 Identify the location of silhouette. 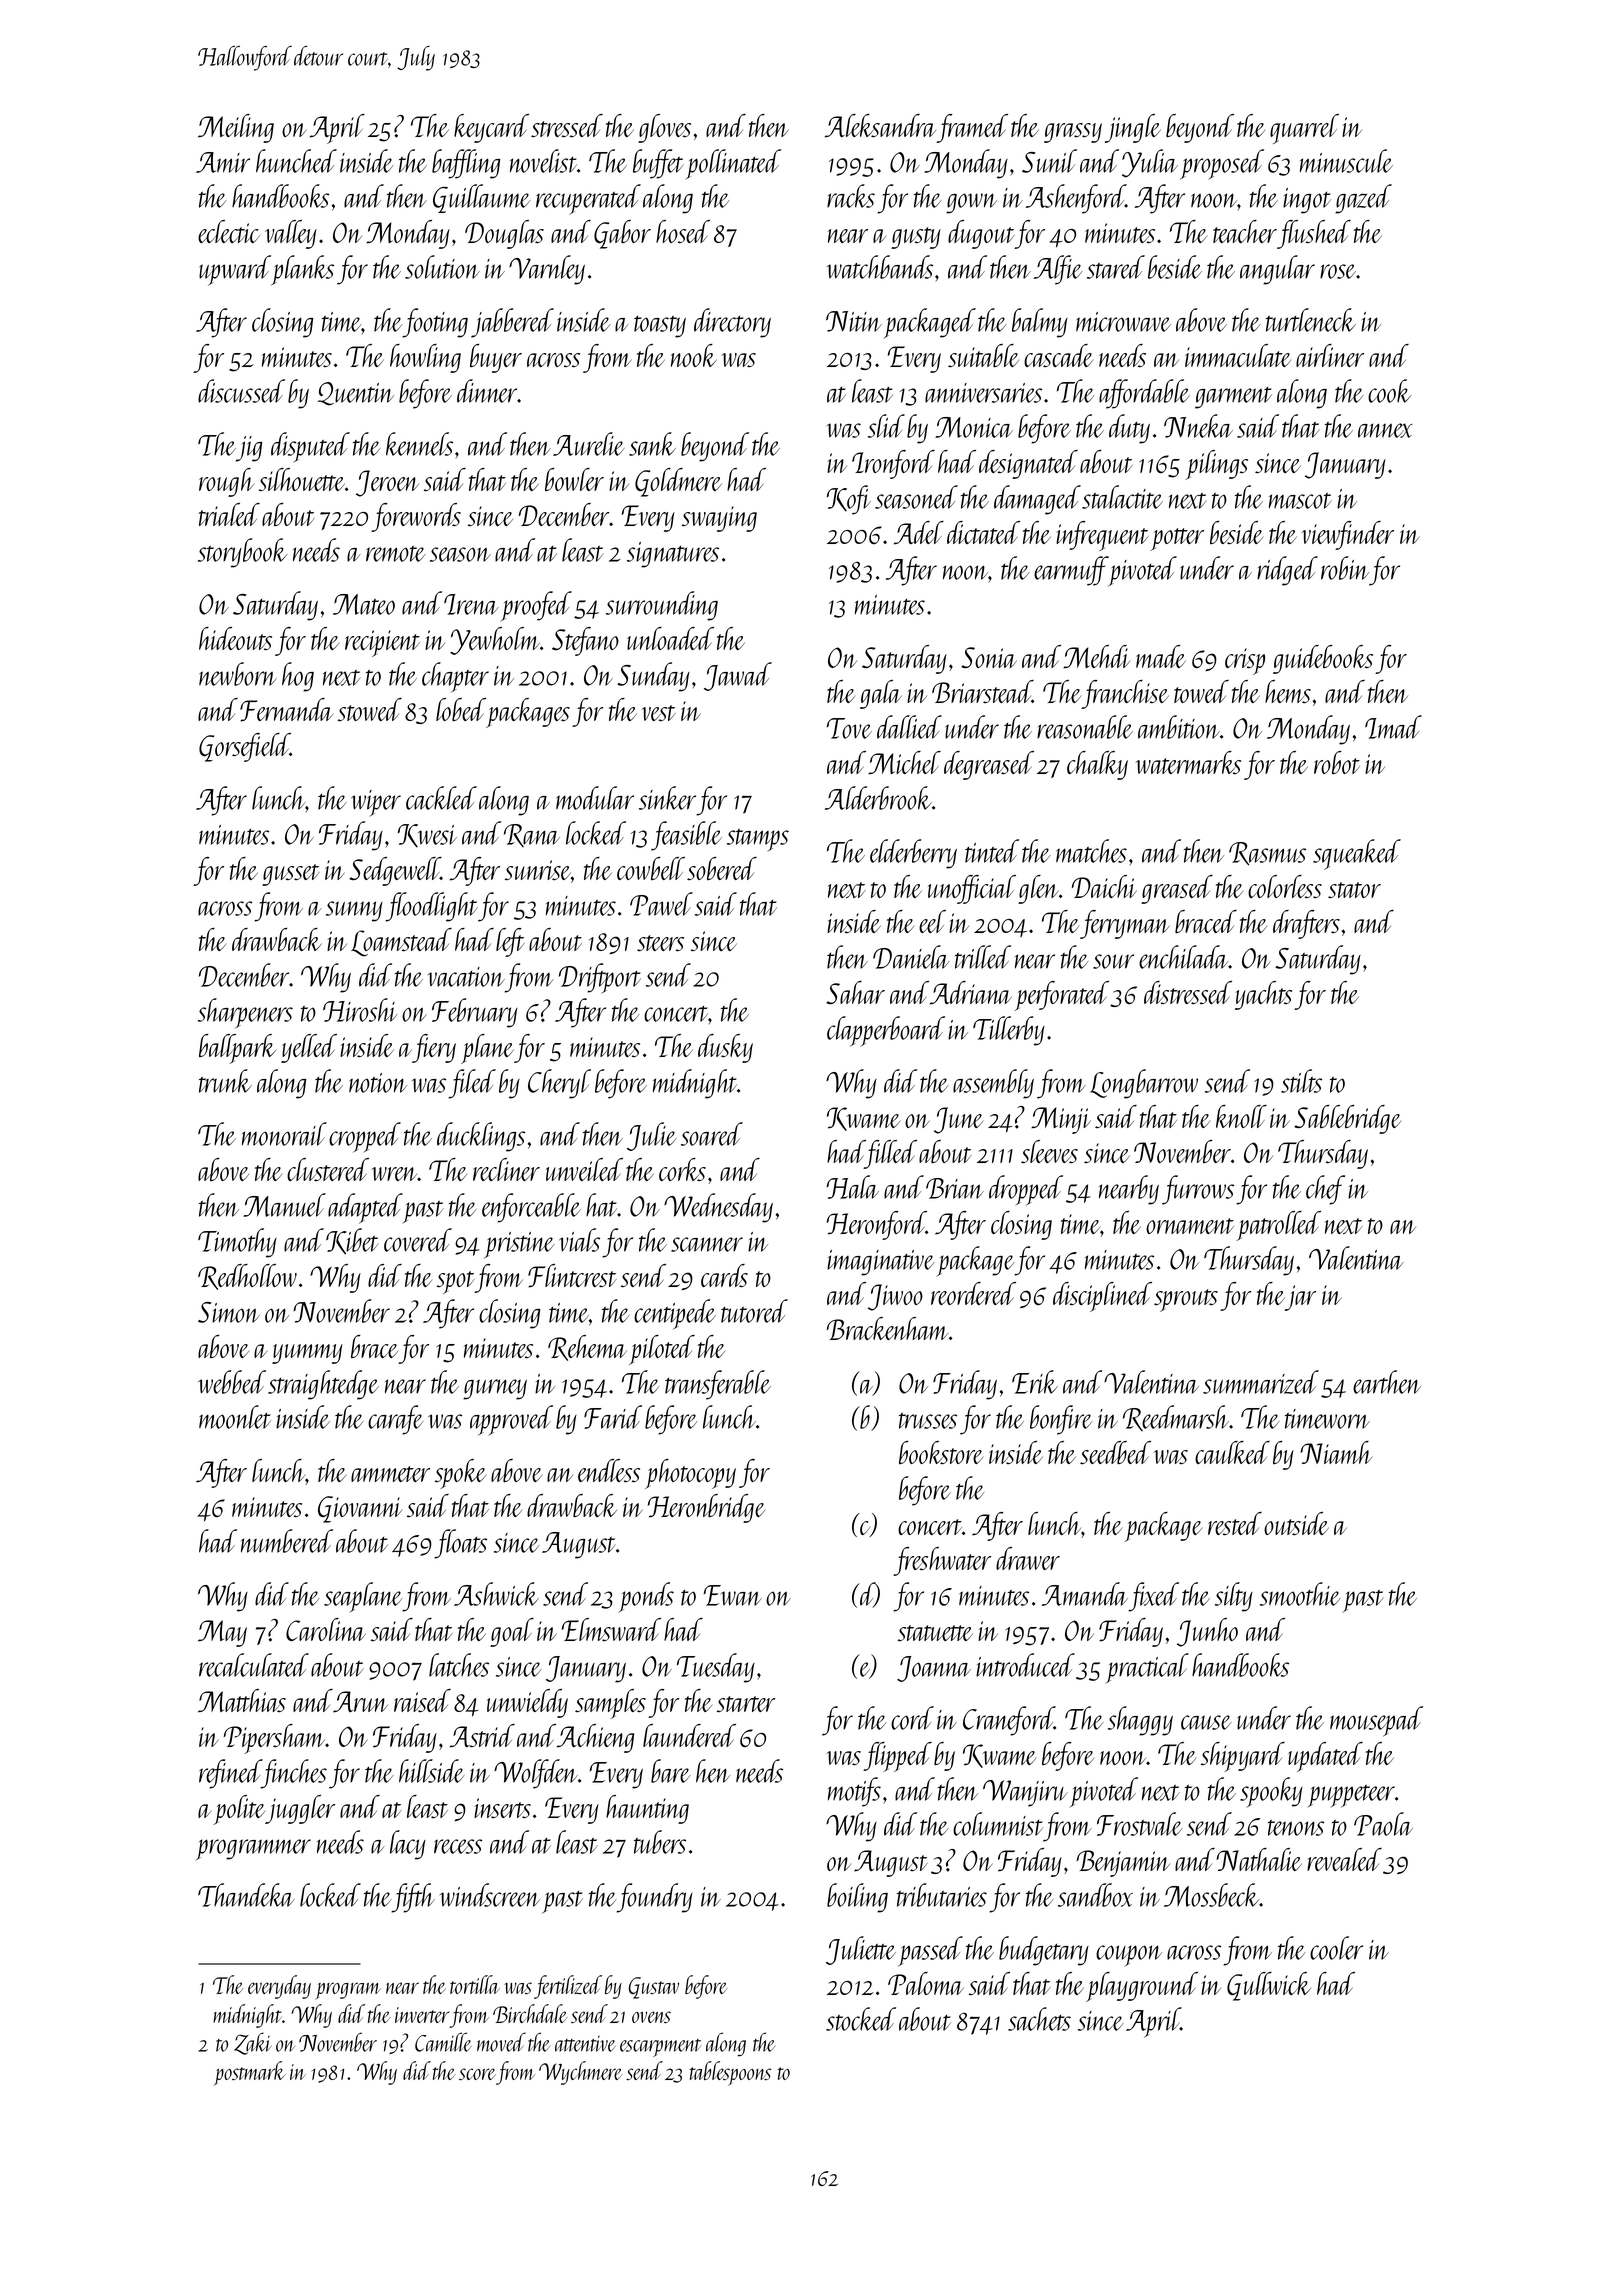
(302, 479).
